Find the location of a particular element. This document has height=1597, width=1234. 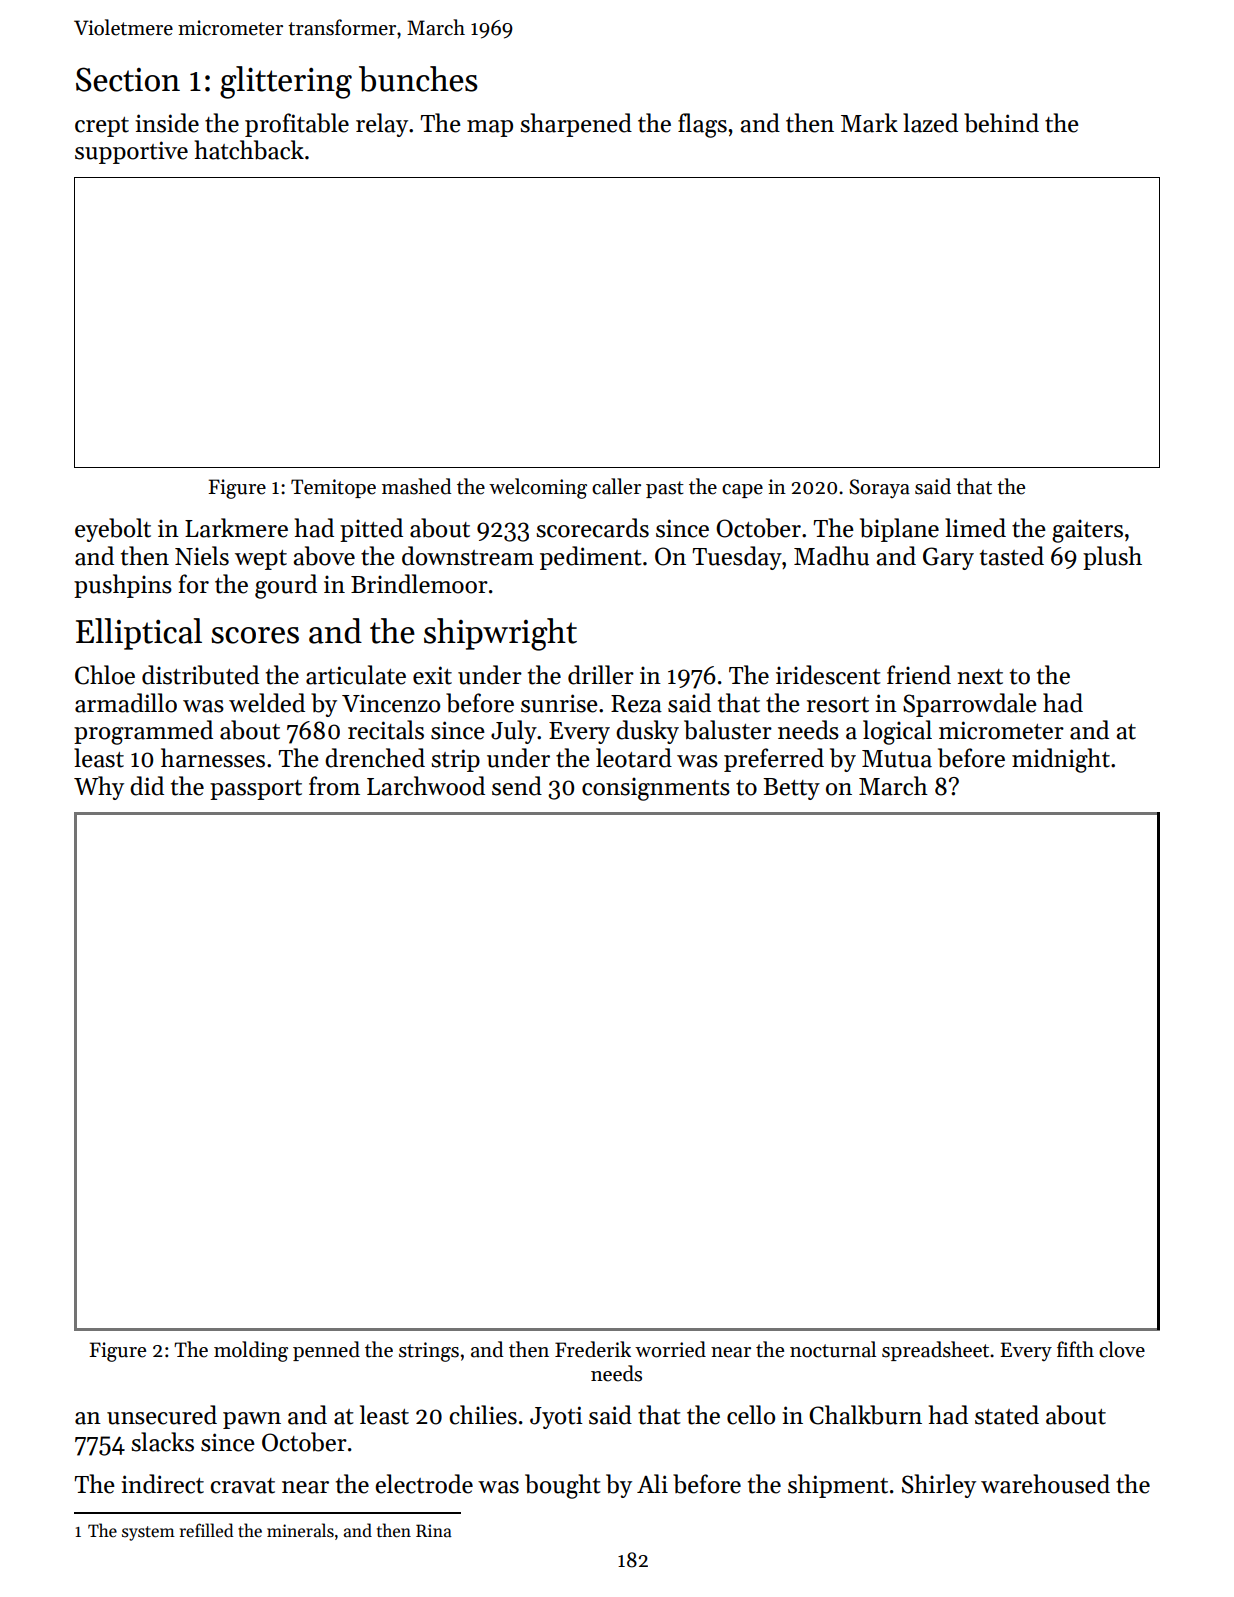

past is located at coordinates (665, 489).
